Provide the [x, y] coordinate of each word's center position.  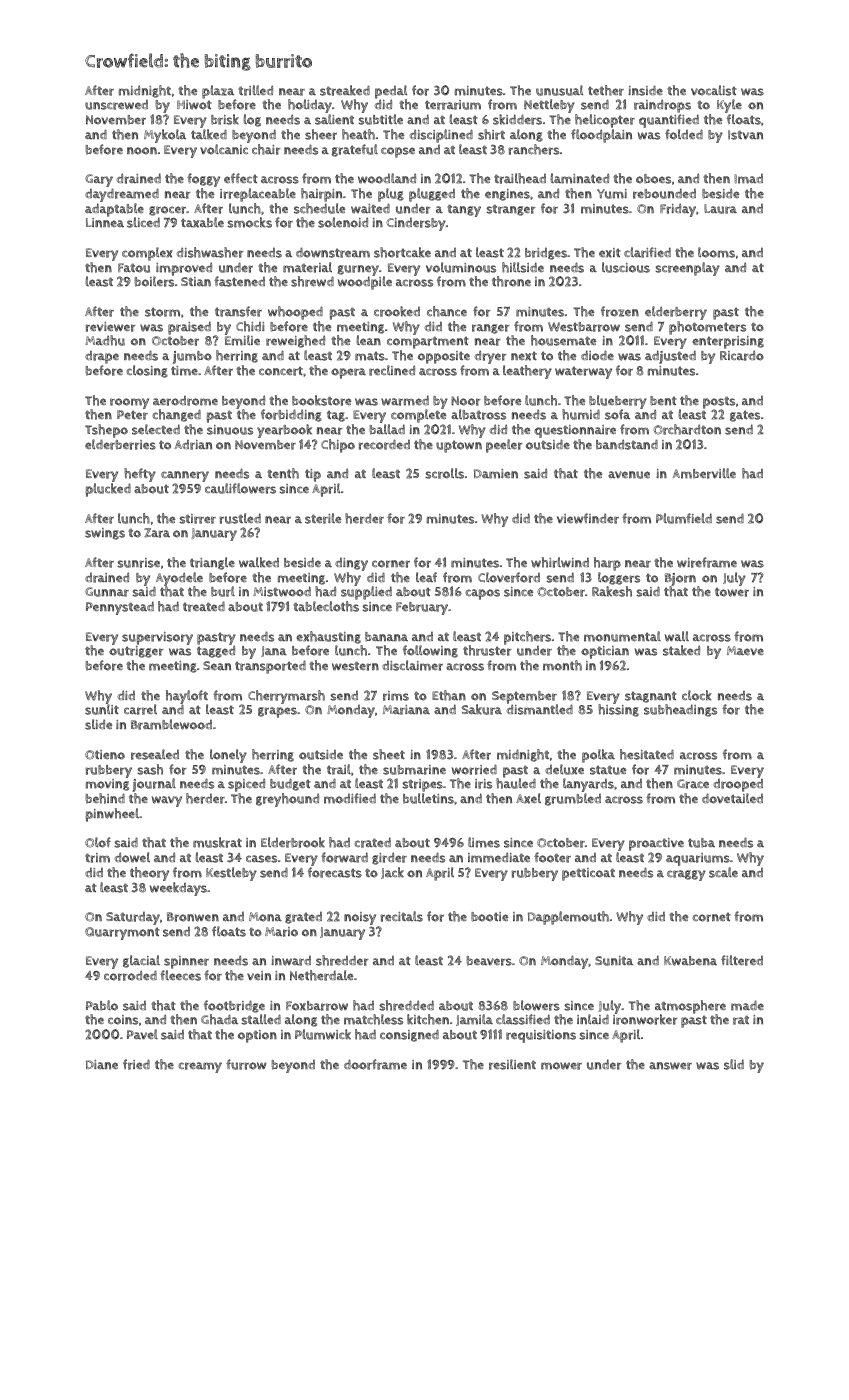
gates [745, 416]
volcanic [224, 149]
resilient [512, 1064]
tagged [216, 652]
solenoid [343, 222]
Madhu [105, 340]
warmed [405, 400]
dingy [351, 564]
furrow [246, 1064]
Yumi [612, 194]
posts [719, 403]
